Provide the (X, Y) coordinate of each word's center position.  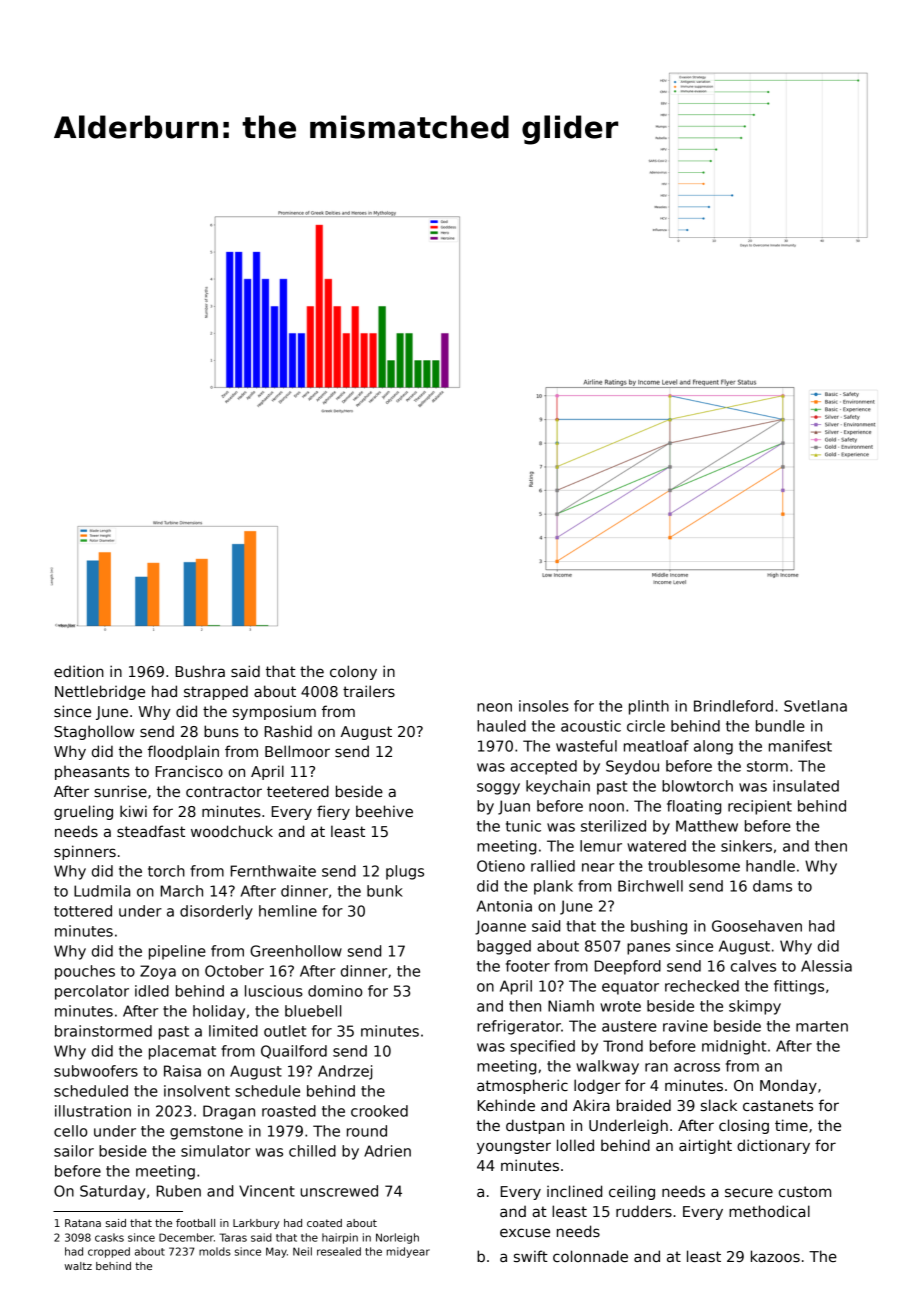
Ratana (83, 1223)
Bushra (200, 671)
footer (528, 966)
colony (353, 672)
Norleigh (397, 1238)
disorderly (216, 912)
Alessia (826, 966)
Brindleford (733, 706)
